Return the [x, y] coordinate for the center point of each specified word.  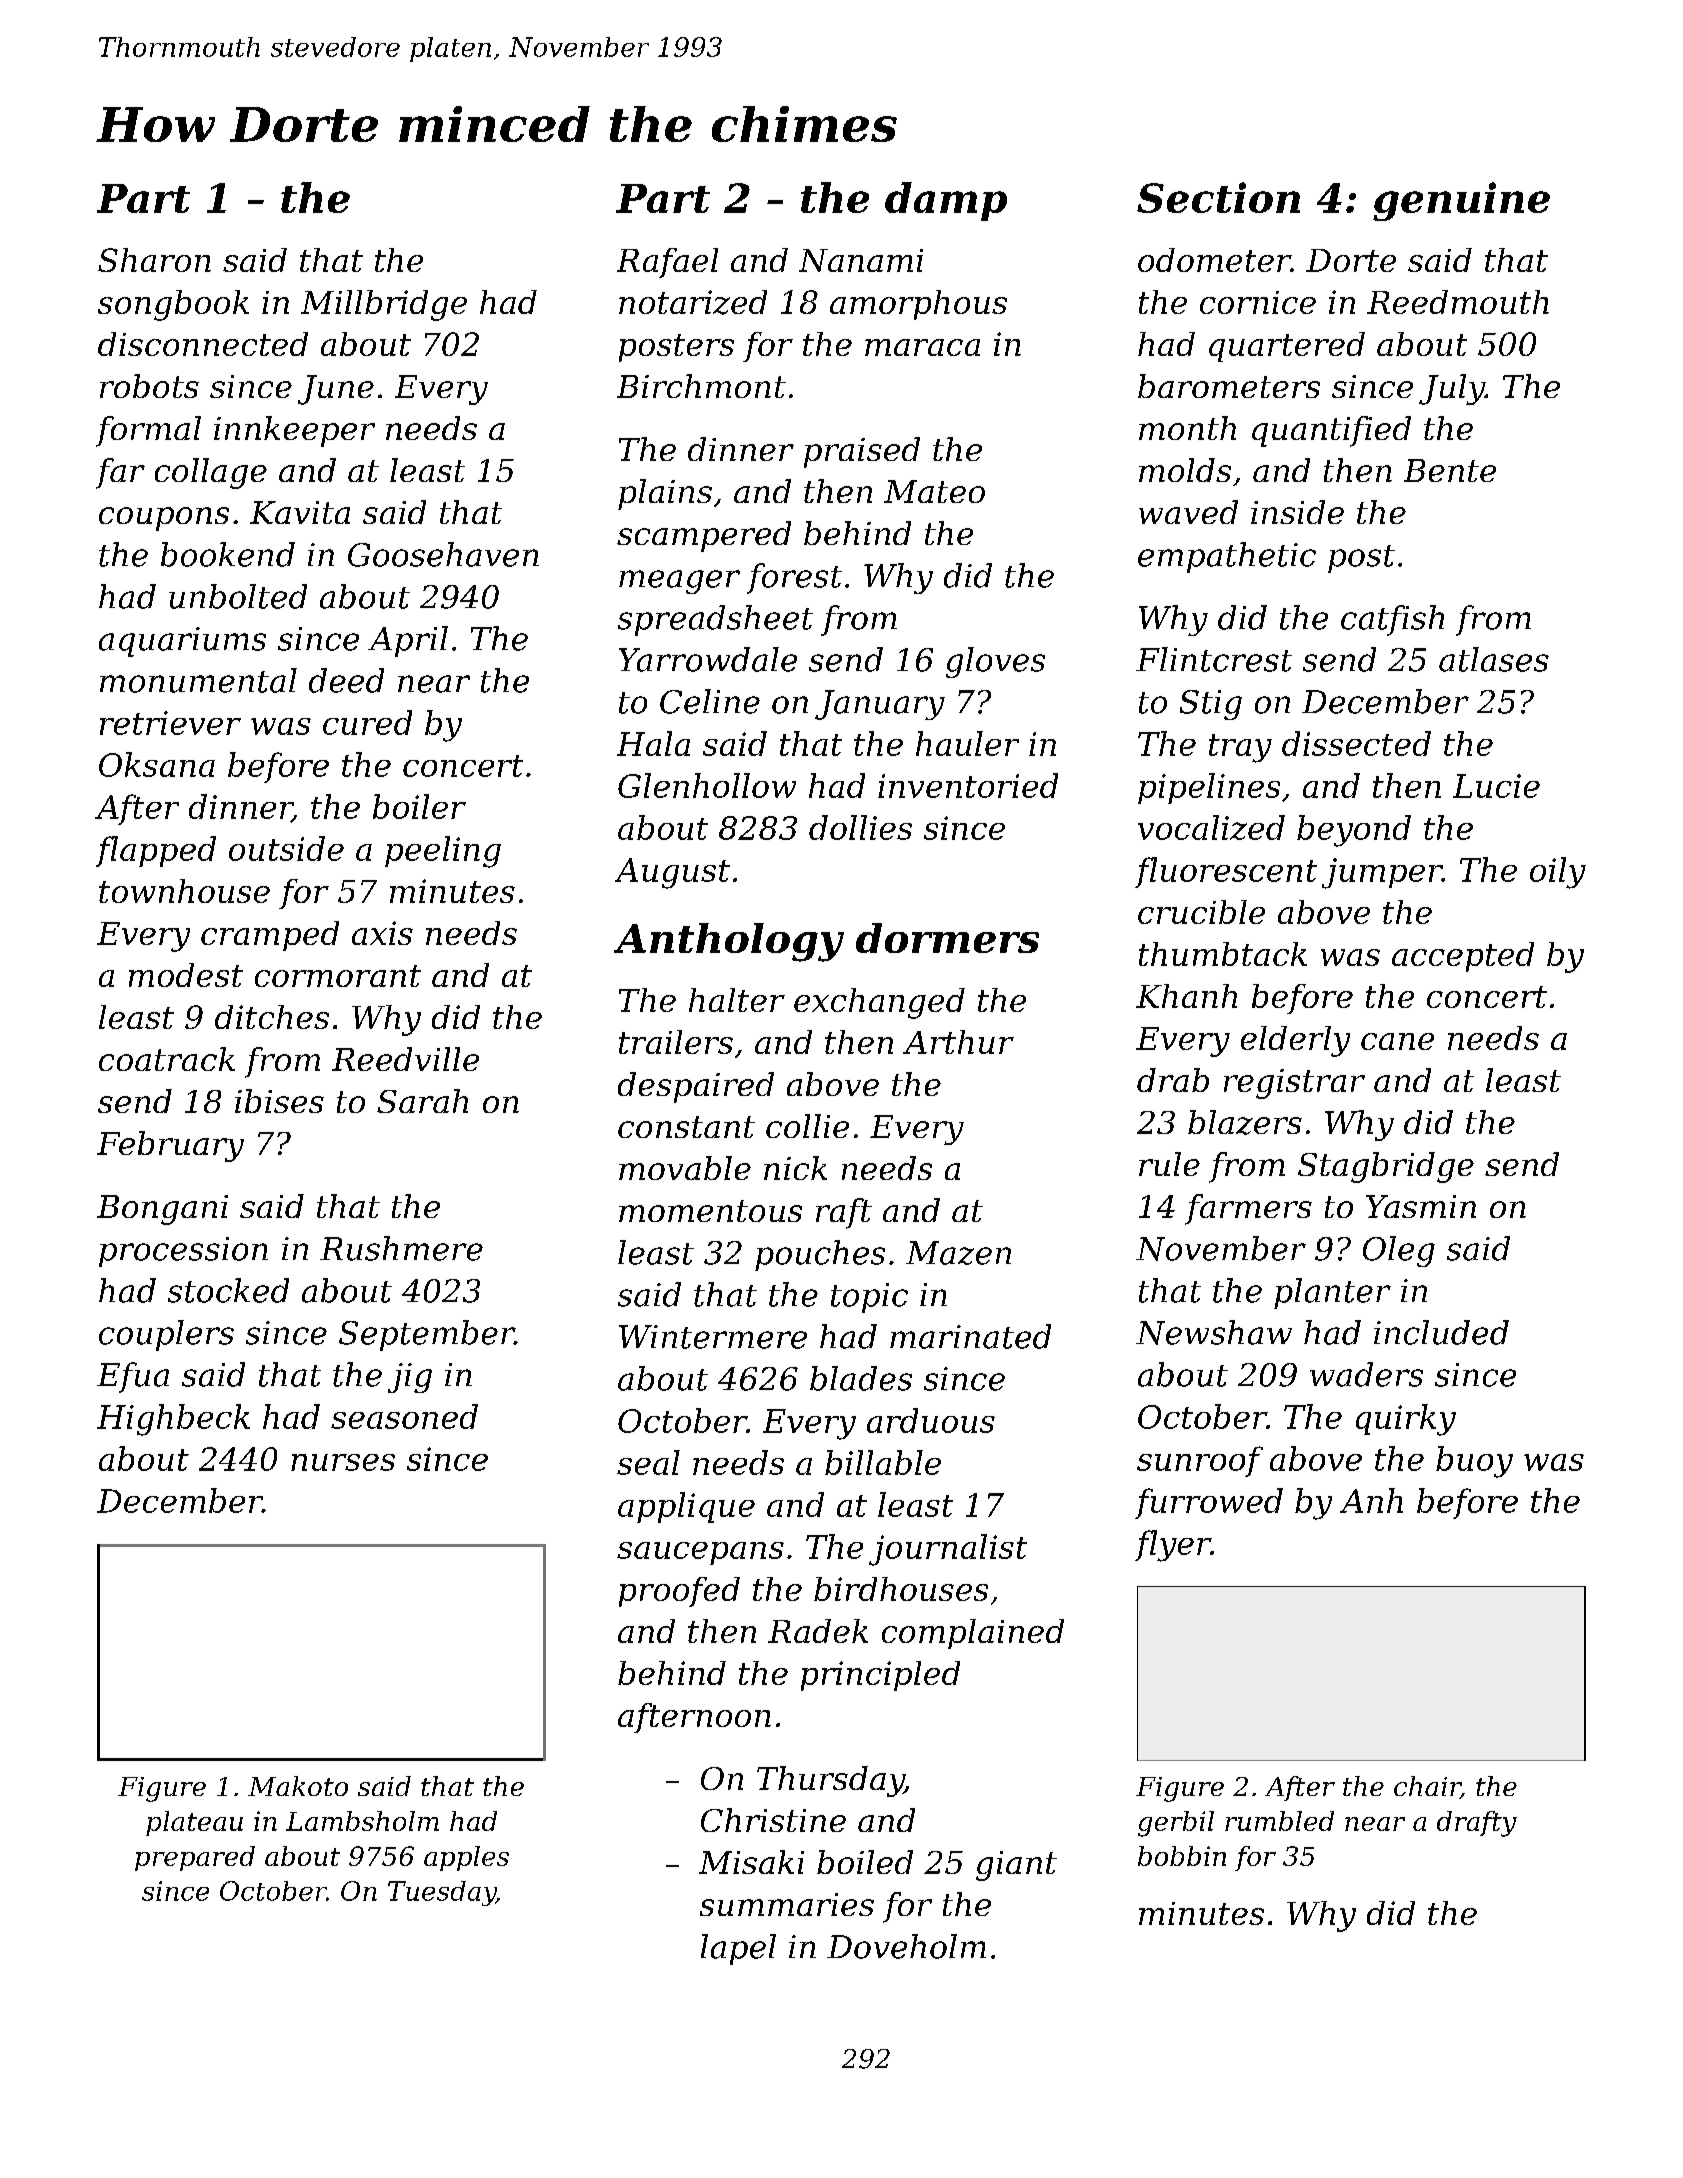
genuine [1461, 201]
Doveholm [906, 1946]
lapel [738, 1949]
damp [946, 201]
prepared [195, 1858]
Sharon [154, 260]
